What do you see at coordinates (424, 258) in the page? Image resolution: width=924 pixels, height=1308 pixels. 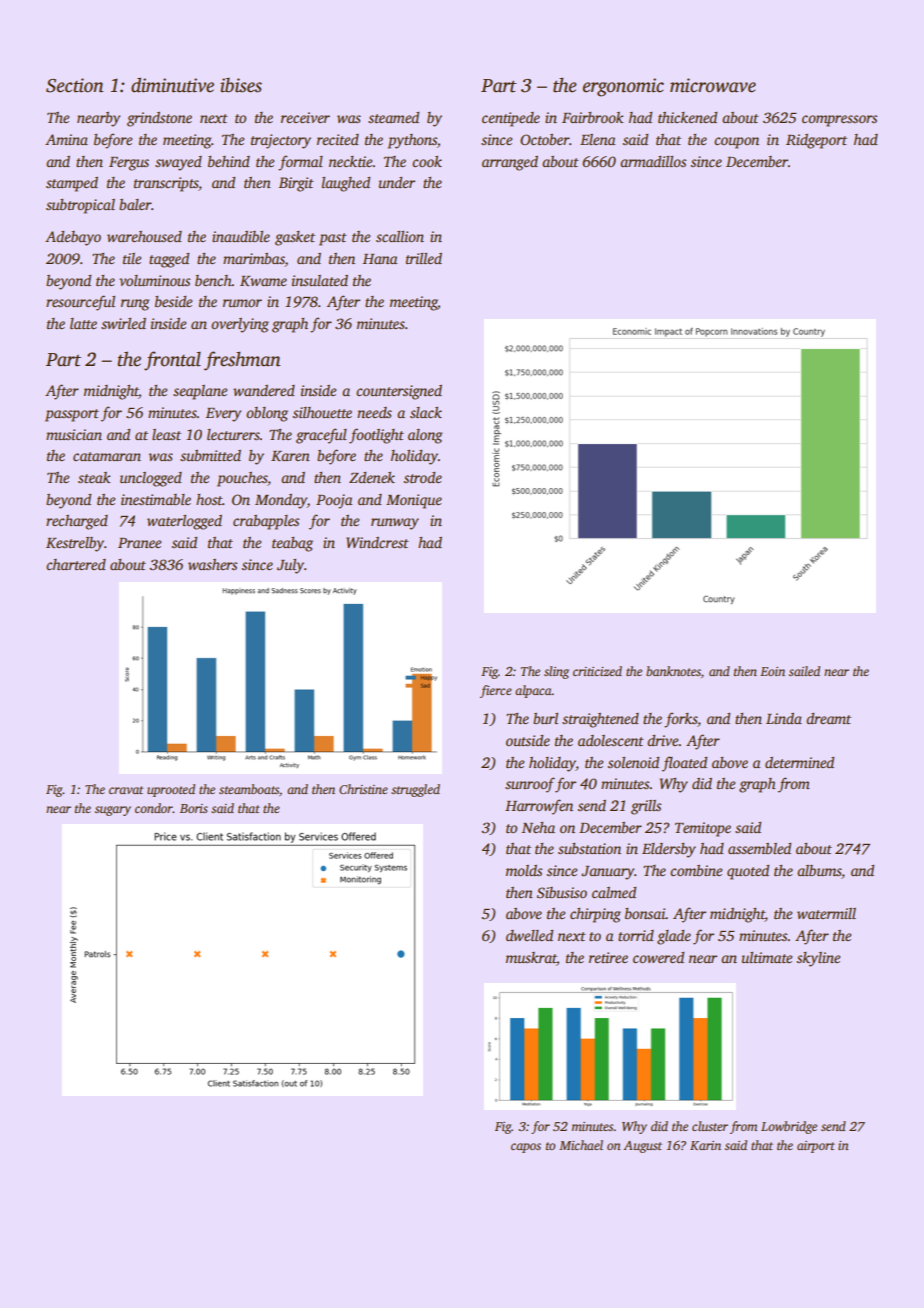 I see `trilled` at bounding box center [424, 258].
